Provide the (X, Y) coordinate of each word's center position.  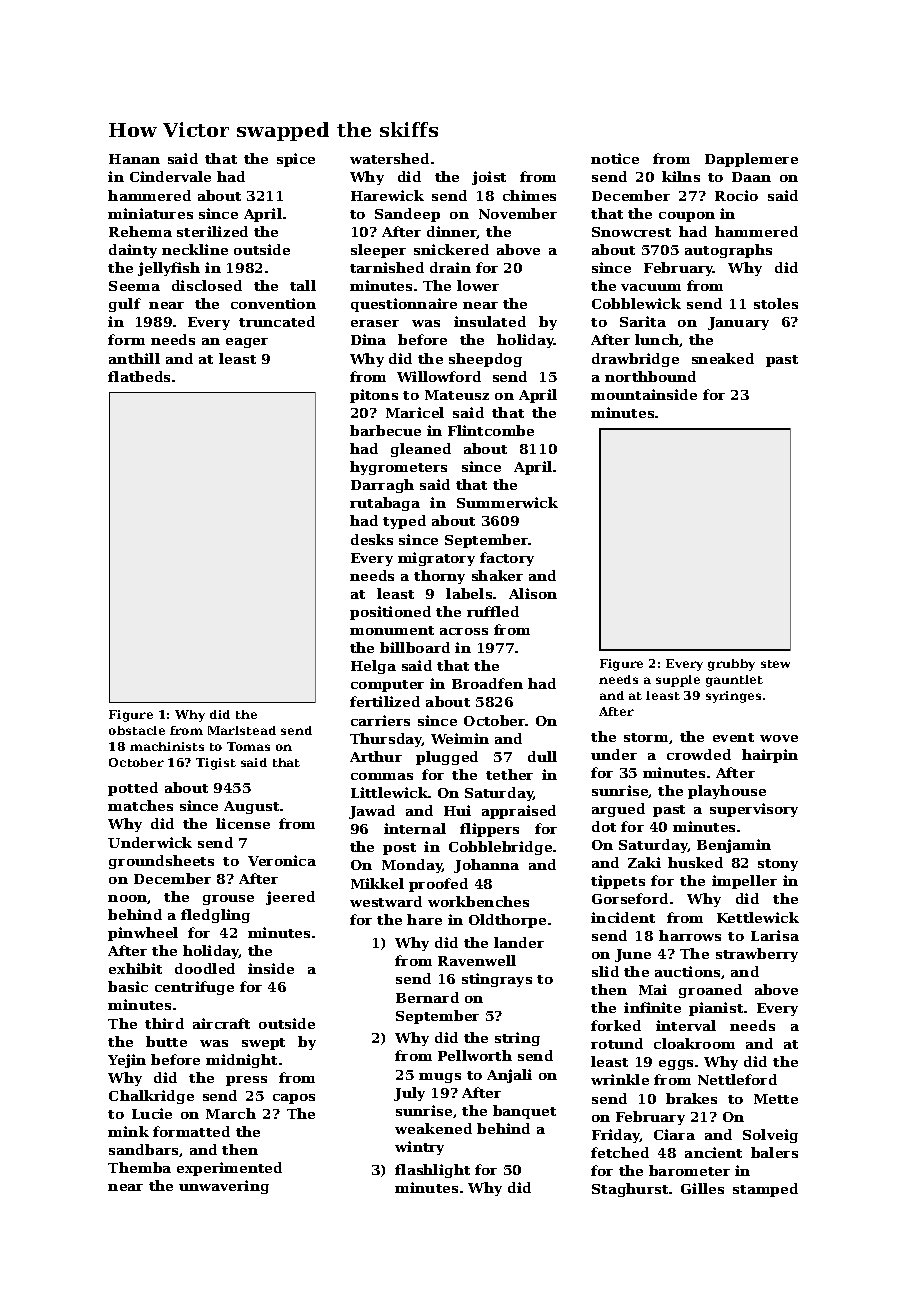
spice (296, 160)
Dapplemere (751, 160)
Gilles (702, 1188)
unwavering (224, 1187)
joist (489, 178)
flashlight (432, 1171)
